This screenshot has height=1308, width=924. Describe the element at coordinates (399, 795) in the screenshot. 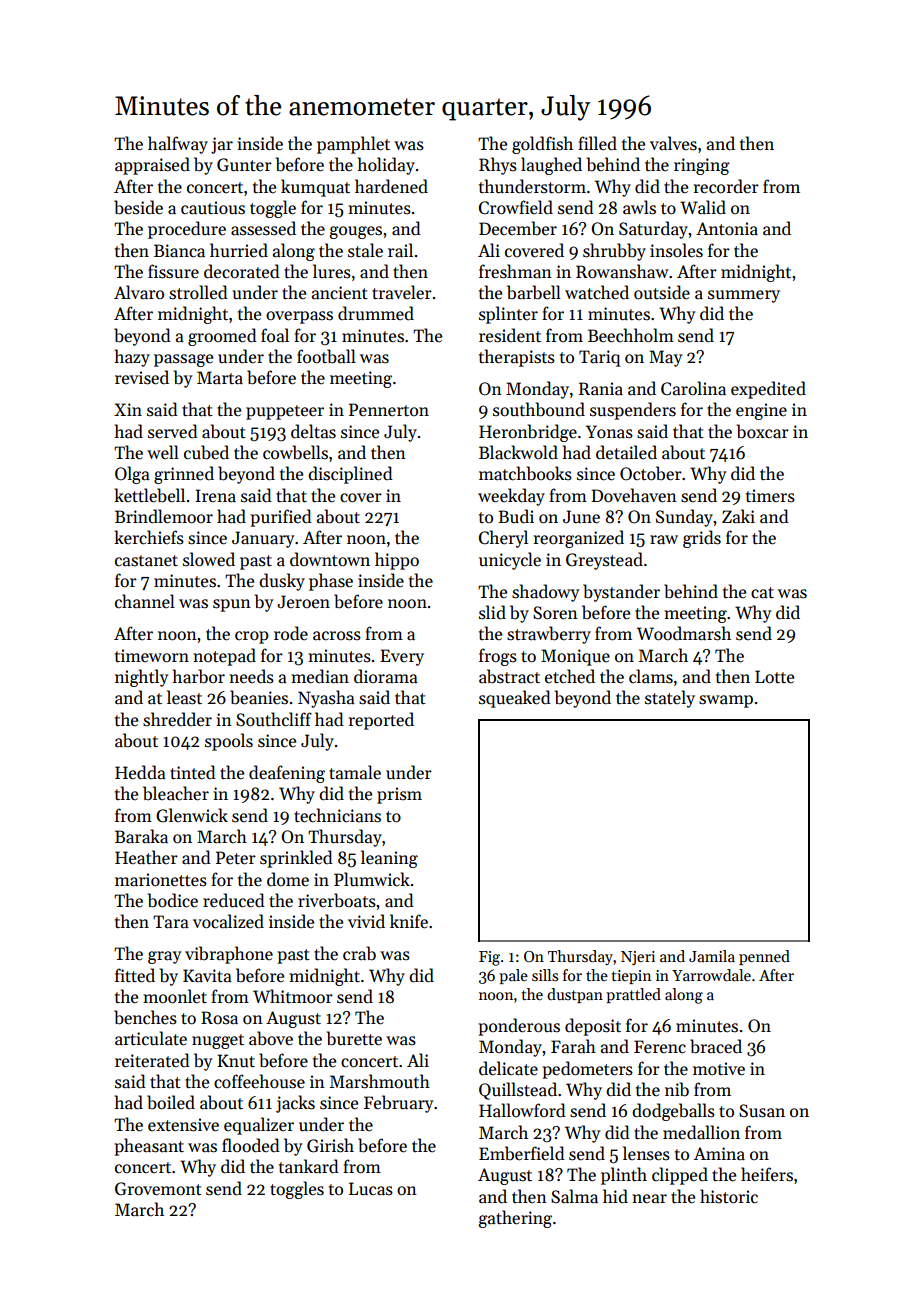

I see `prism` at that location.
